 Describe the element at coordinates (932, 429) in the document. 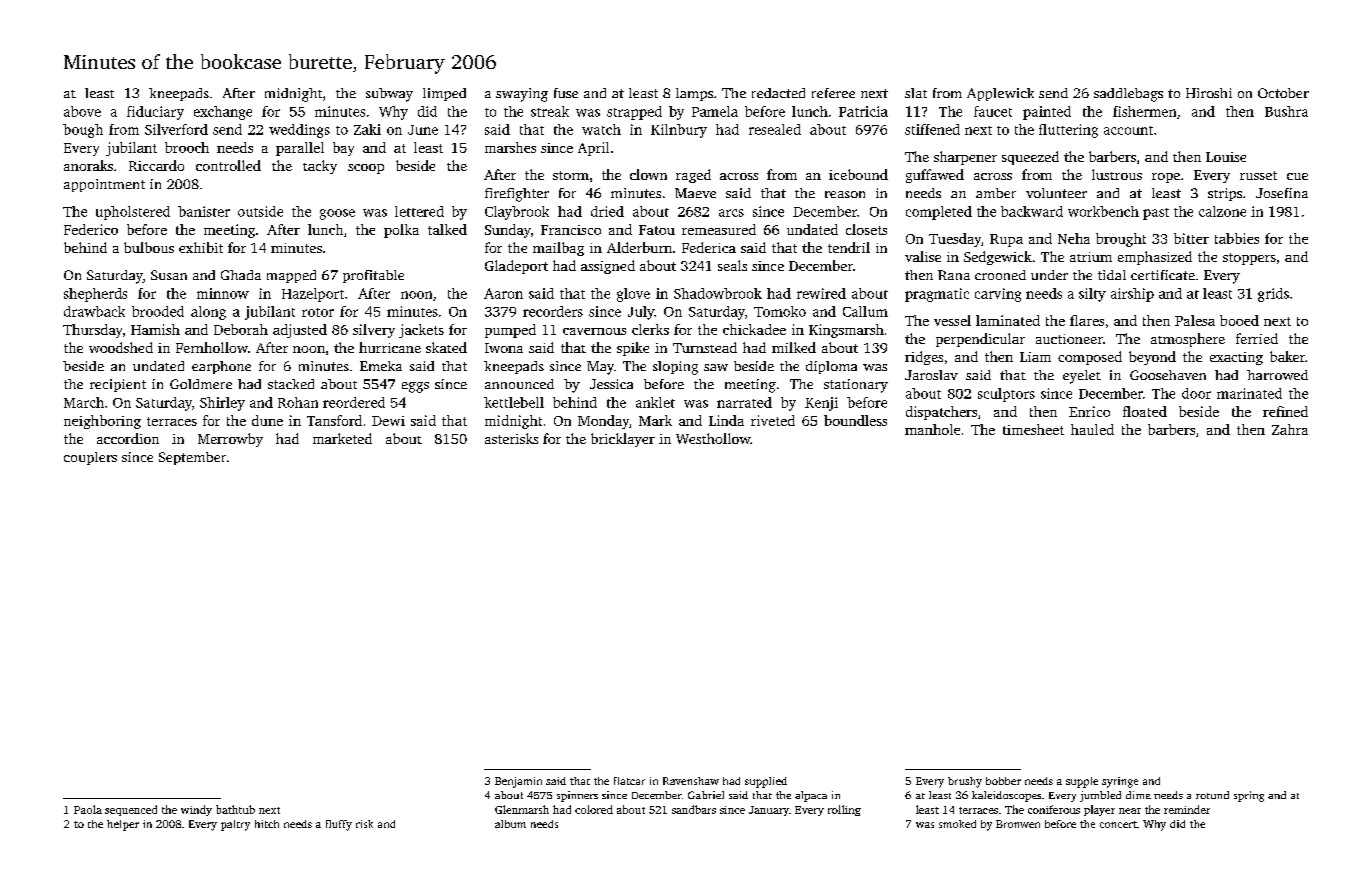

I see `manhole` at that location.
